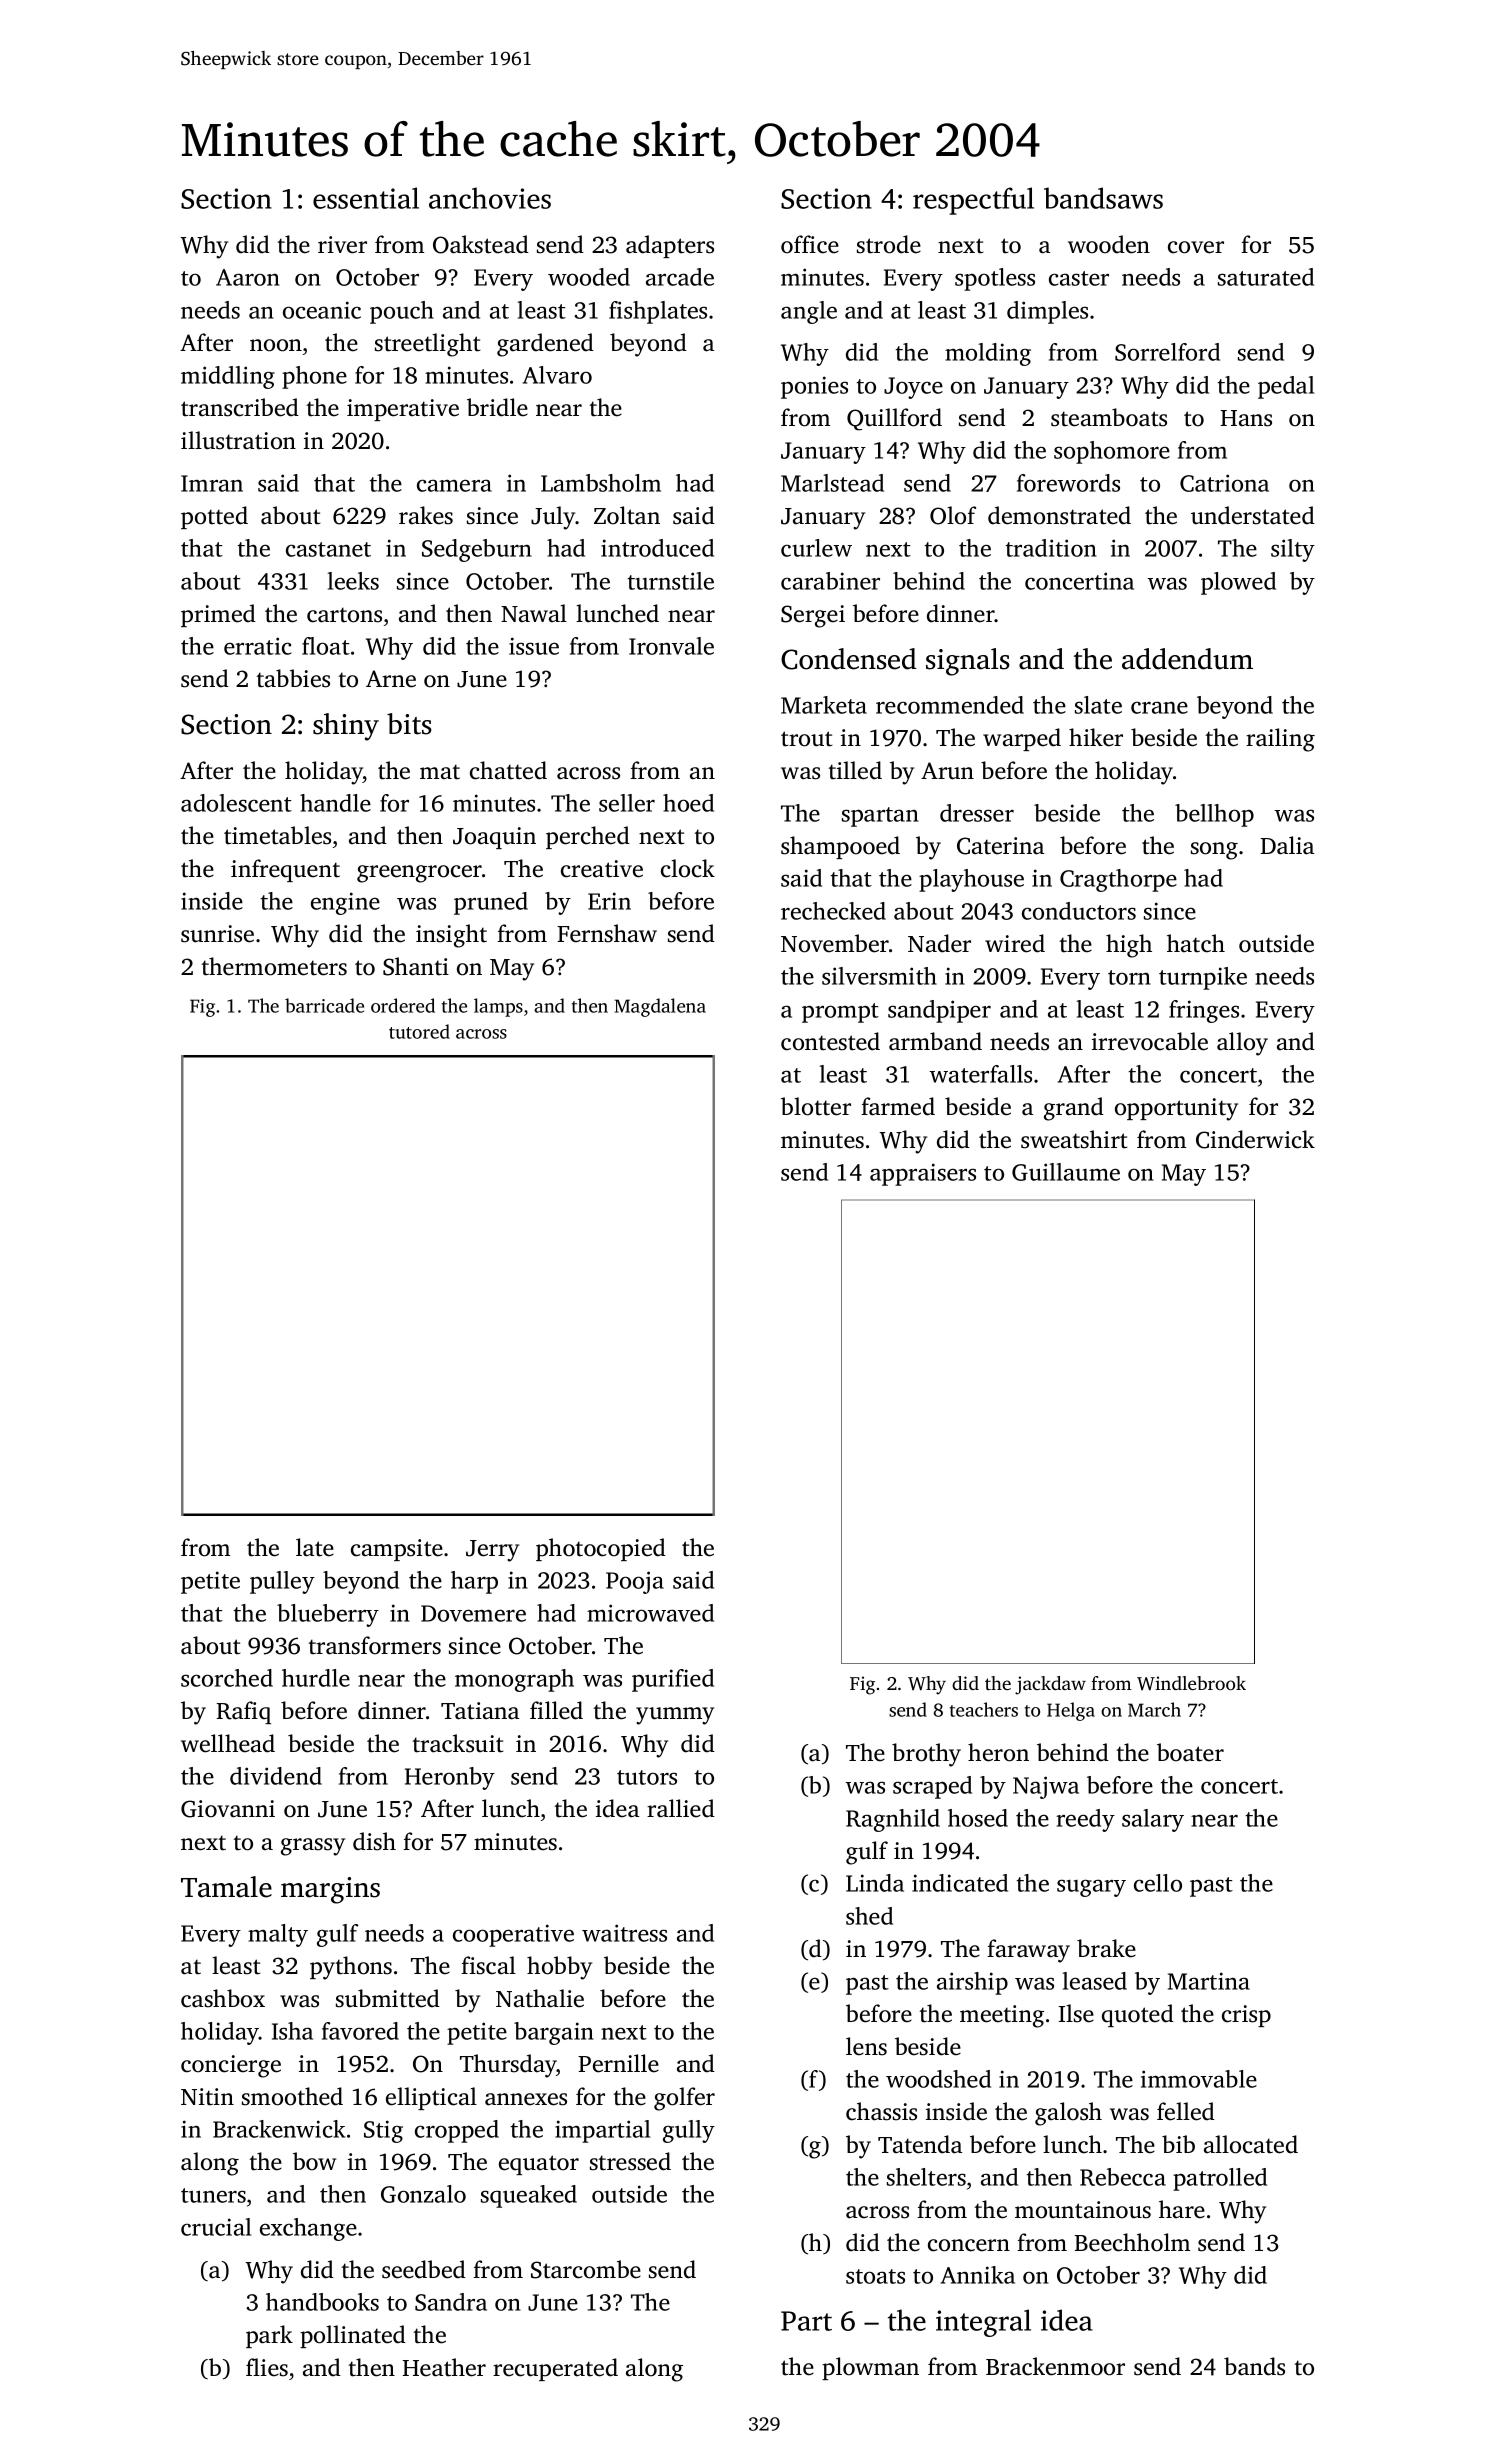 Image resolution: width=1496 pixels, height=2464 pixels. What do you see at coordinates (988, 354) in the image?
I see `molding` at bounding box center [988, 354].
